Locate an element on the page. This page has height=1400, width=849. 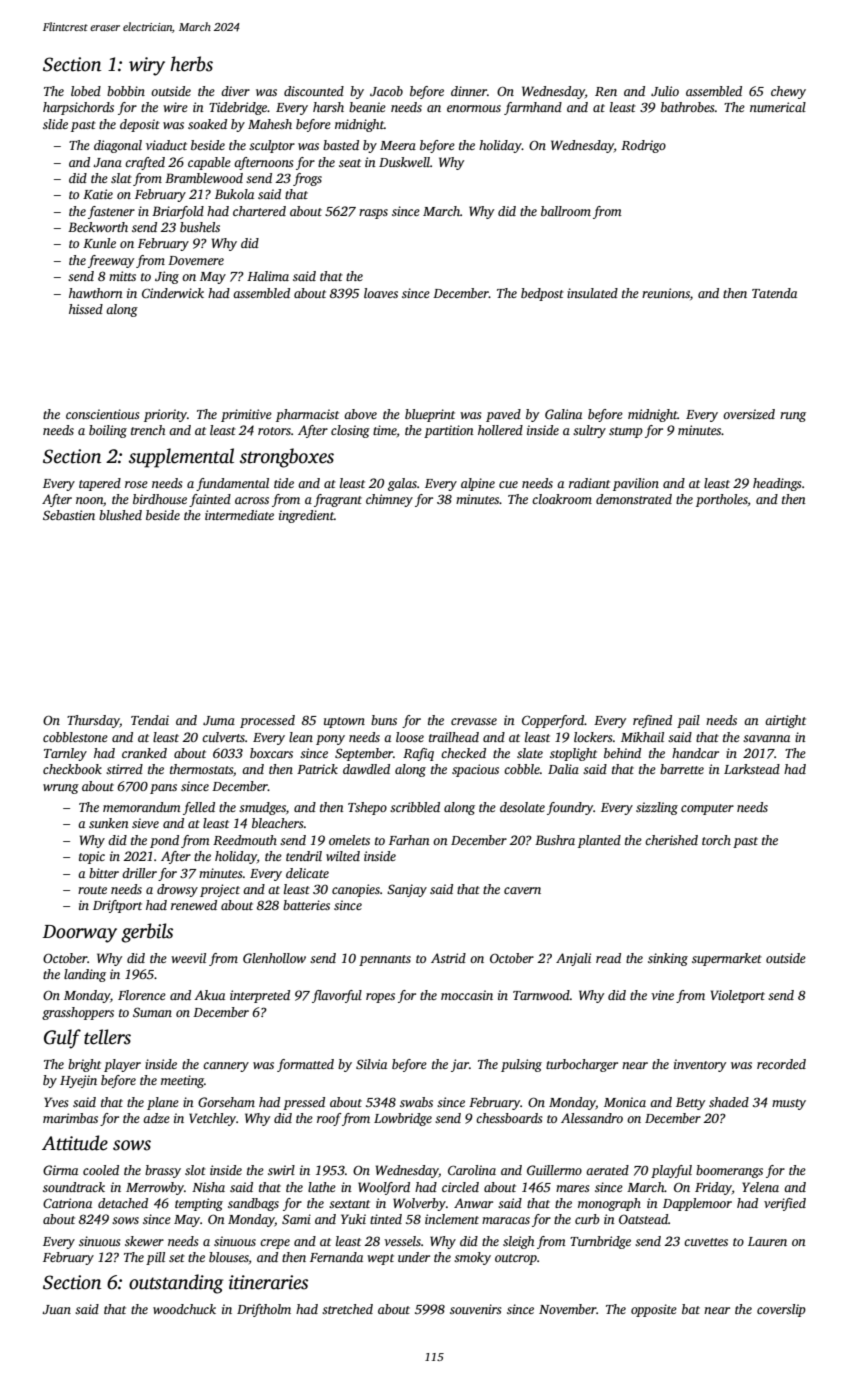
wept is located at coordinates (380, 1259).
